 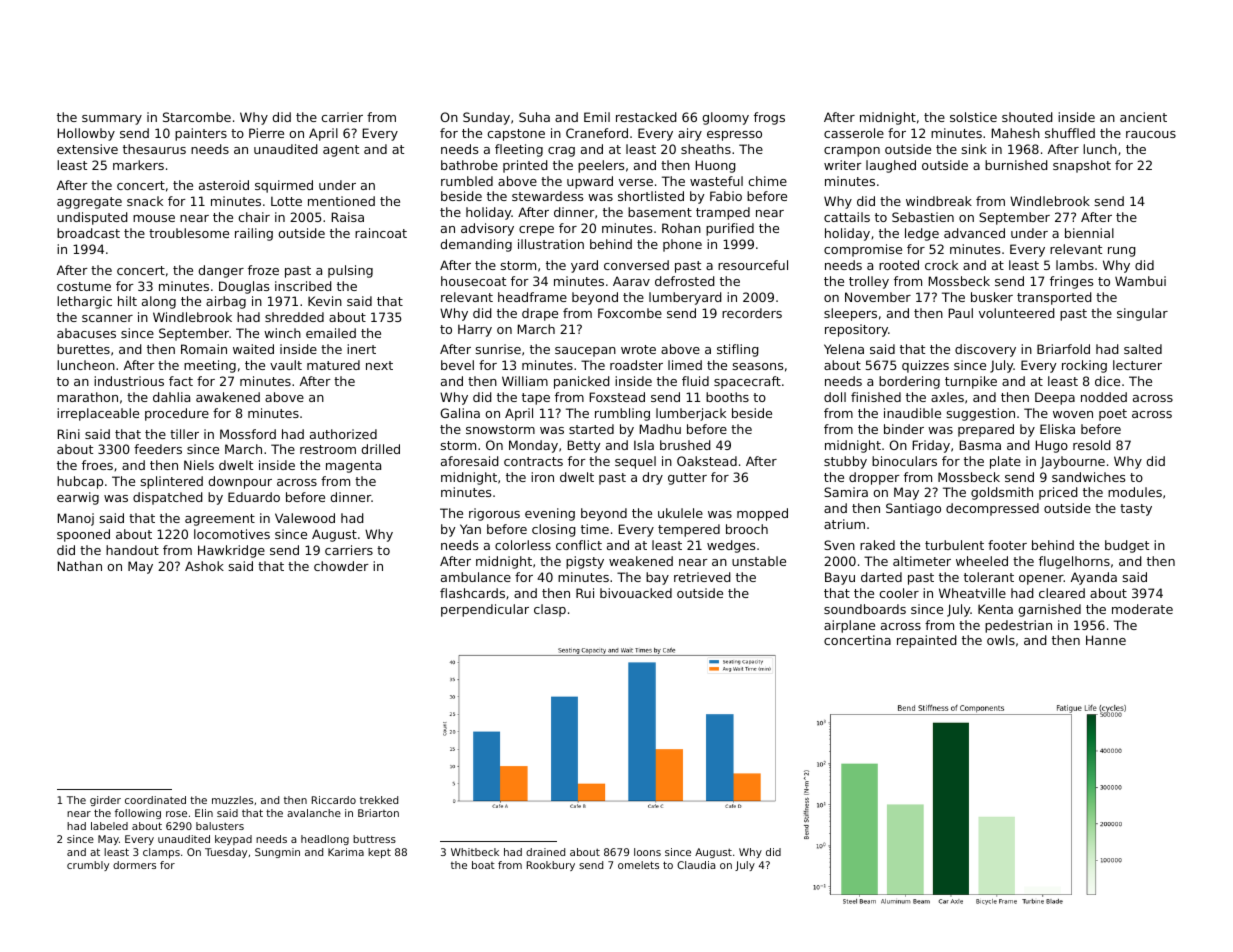 What do you see at coordinates (1027, 117) in the document?
I see `shouted` at bounding box center [1027, 117].
